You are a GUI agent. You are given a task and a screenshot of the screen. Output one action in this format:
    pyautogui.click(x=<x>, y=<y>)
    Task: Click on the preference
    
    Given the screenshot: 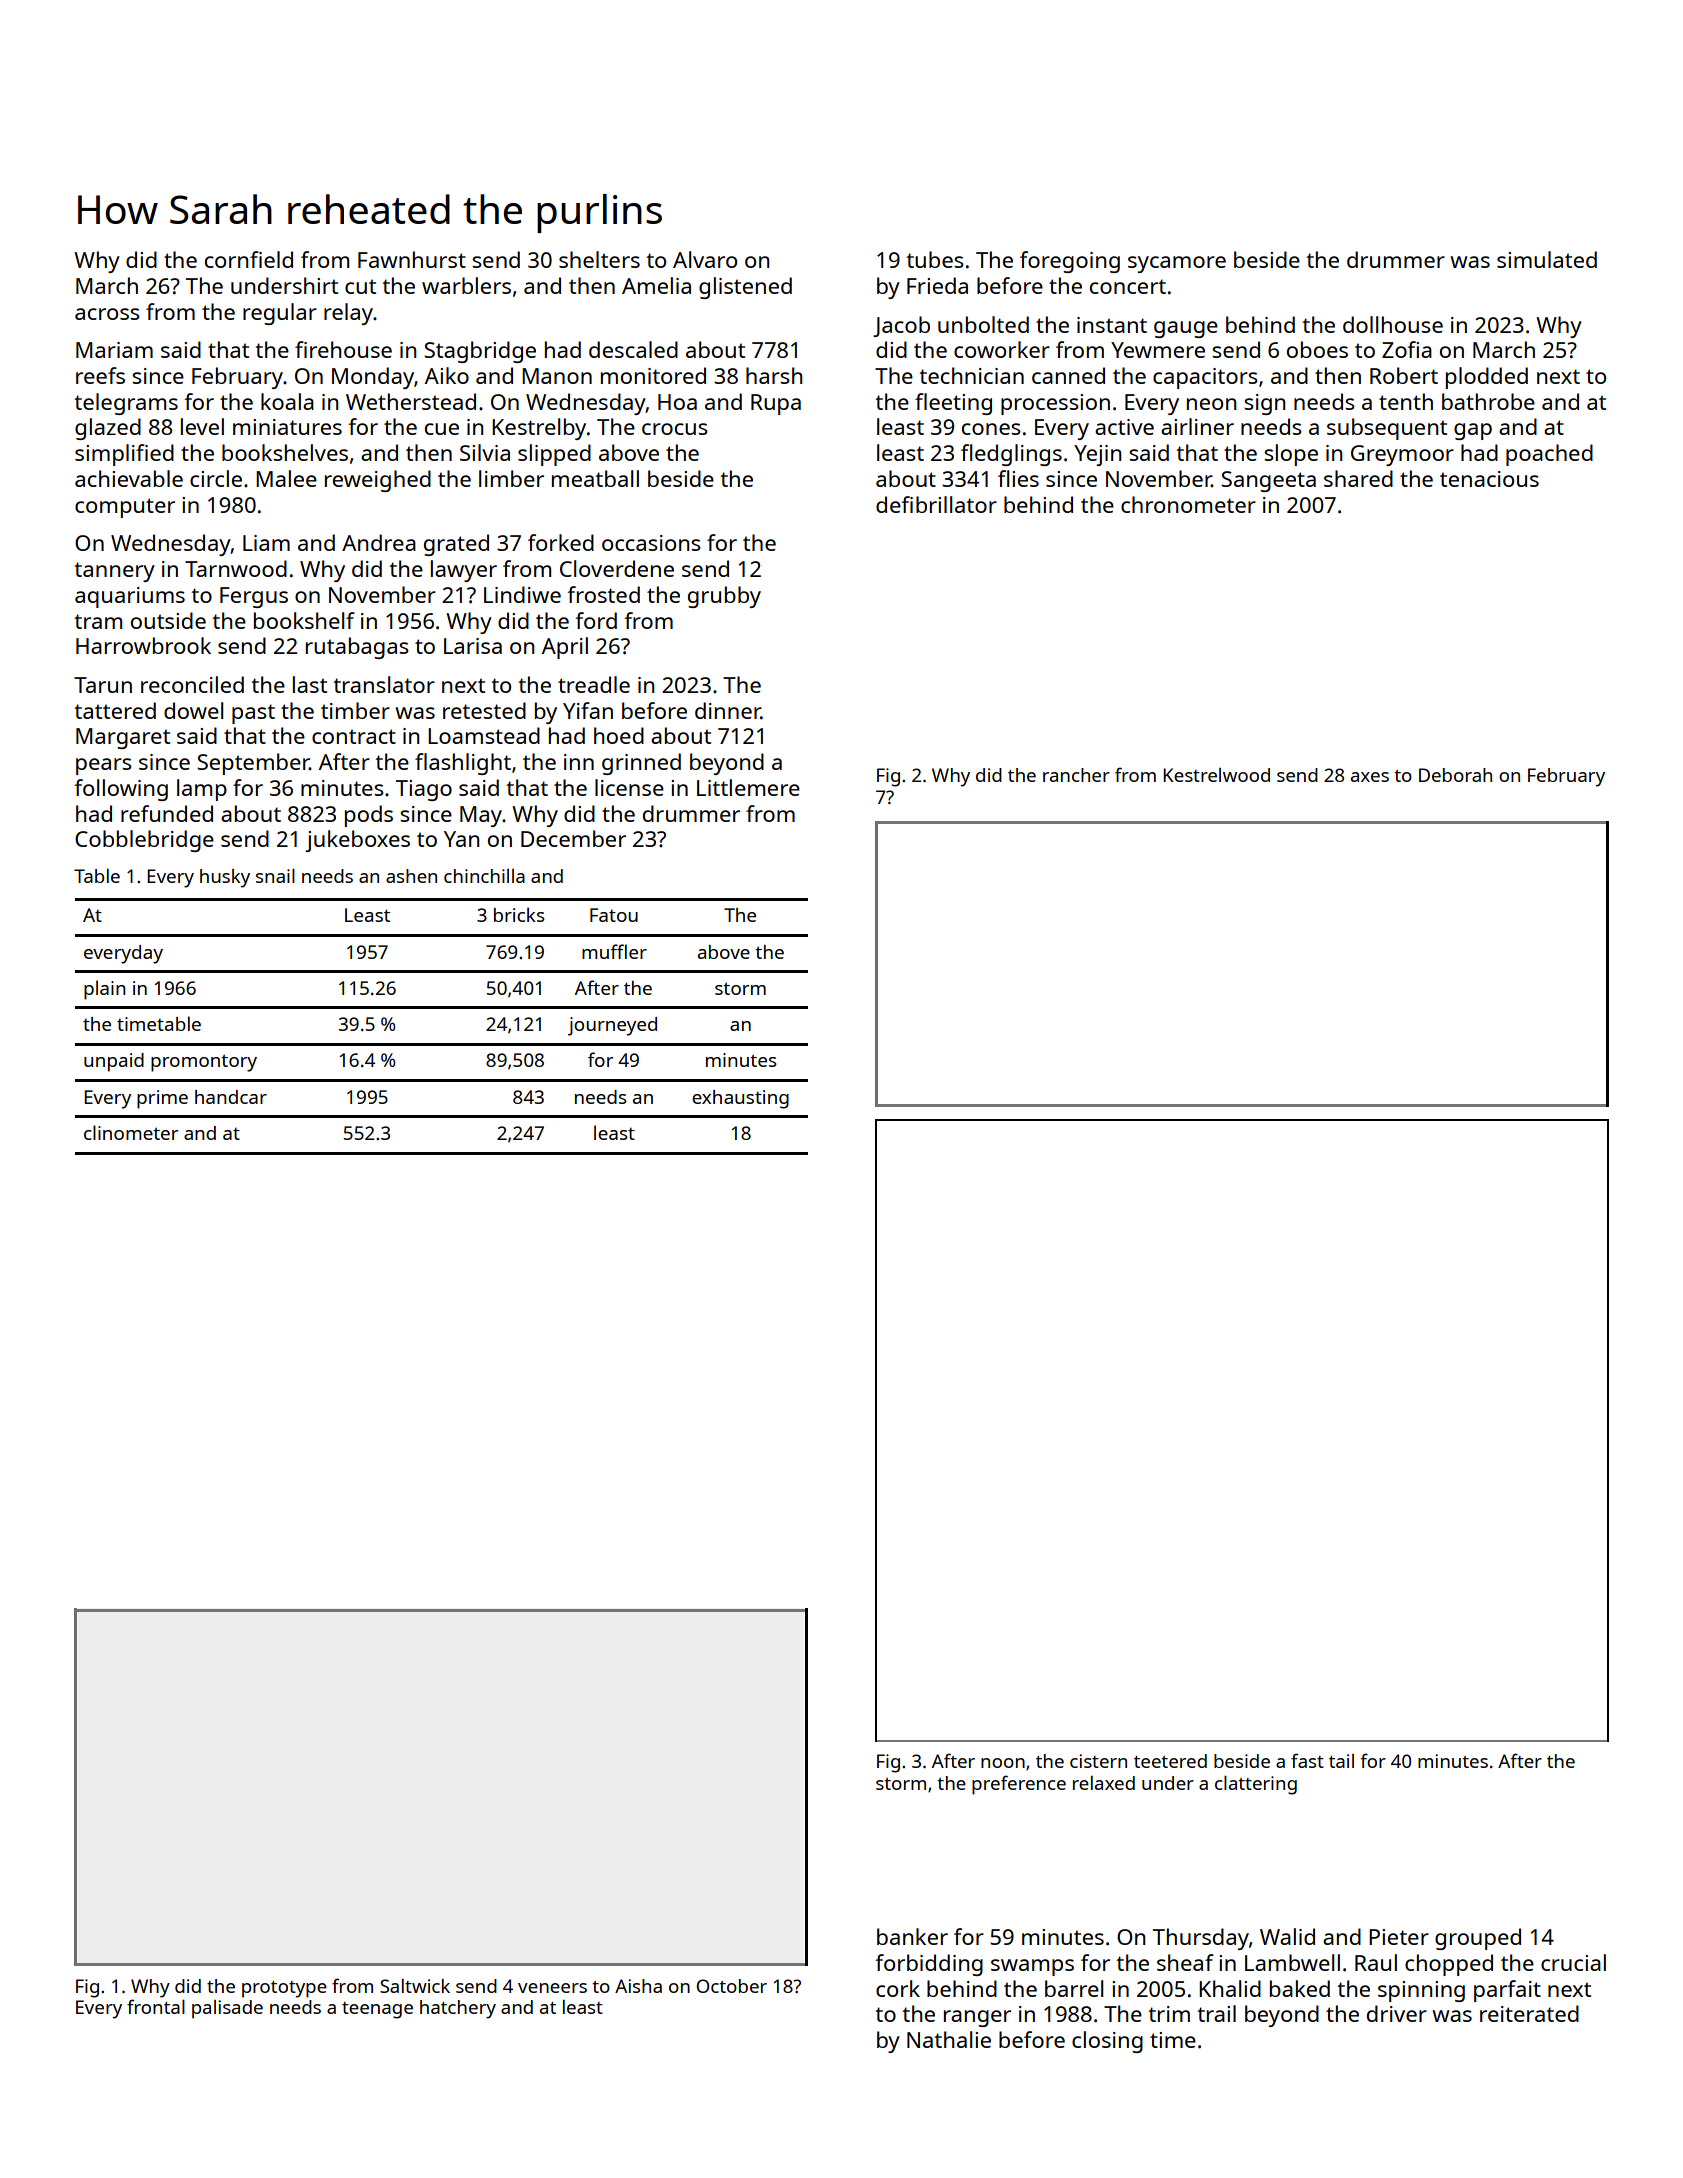 What is the action you would take?
    pyautogui.click(x=1019, y=1785)
